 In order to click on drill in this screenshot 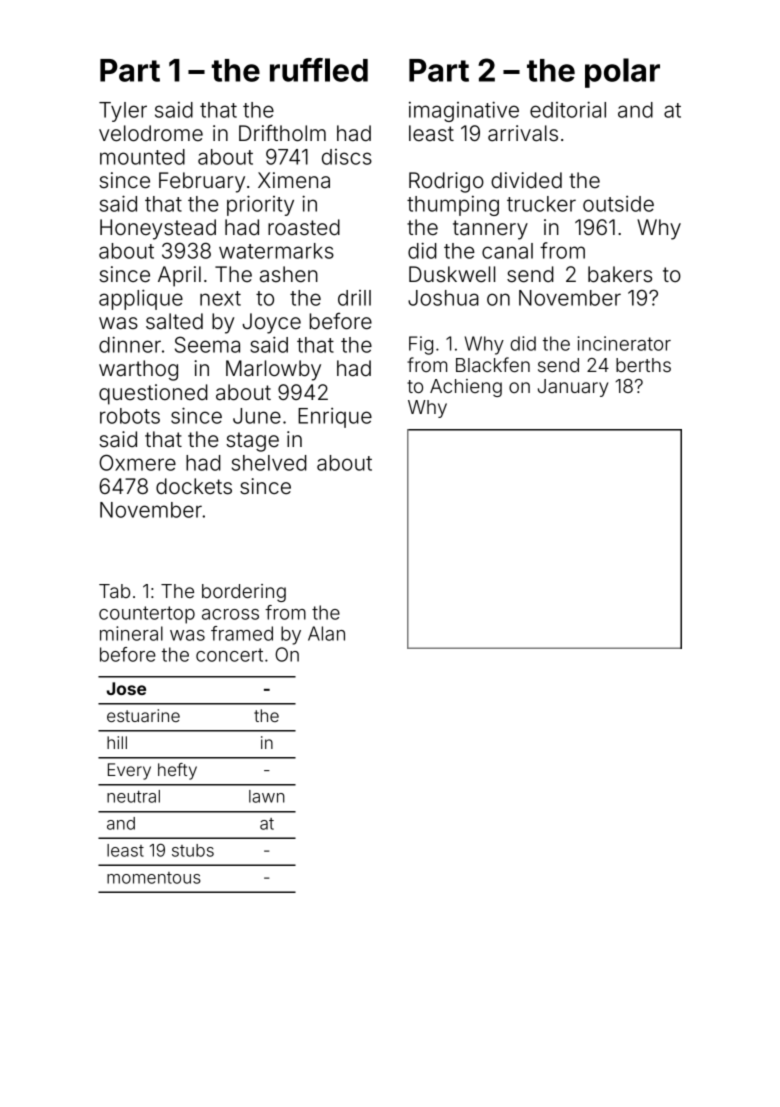, I will do `click(354, 298)`.
